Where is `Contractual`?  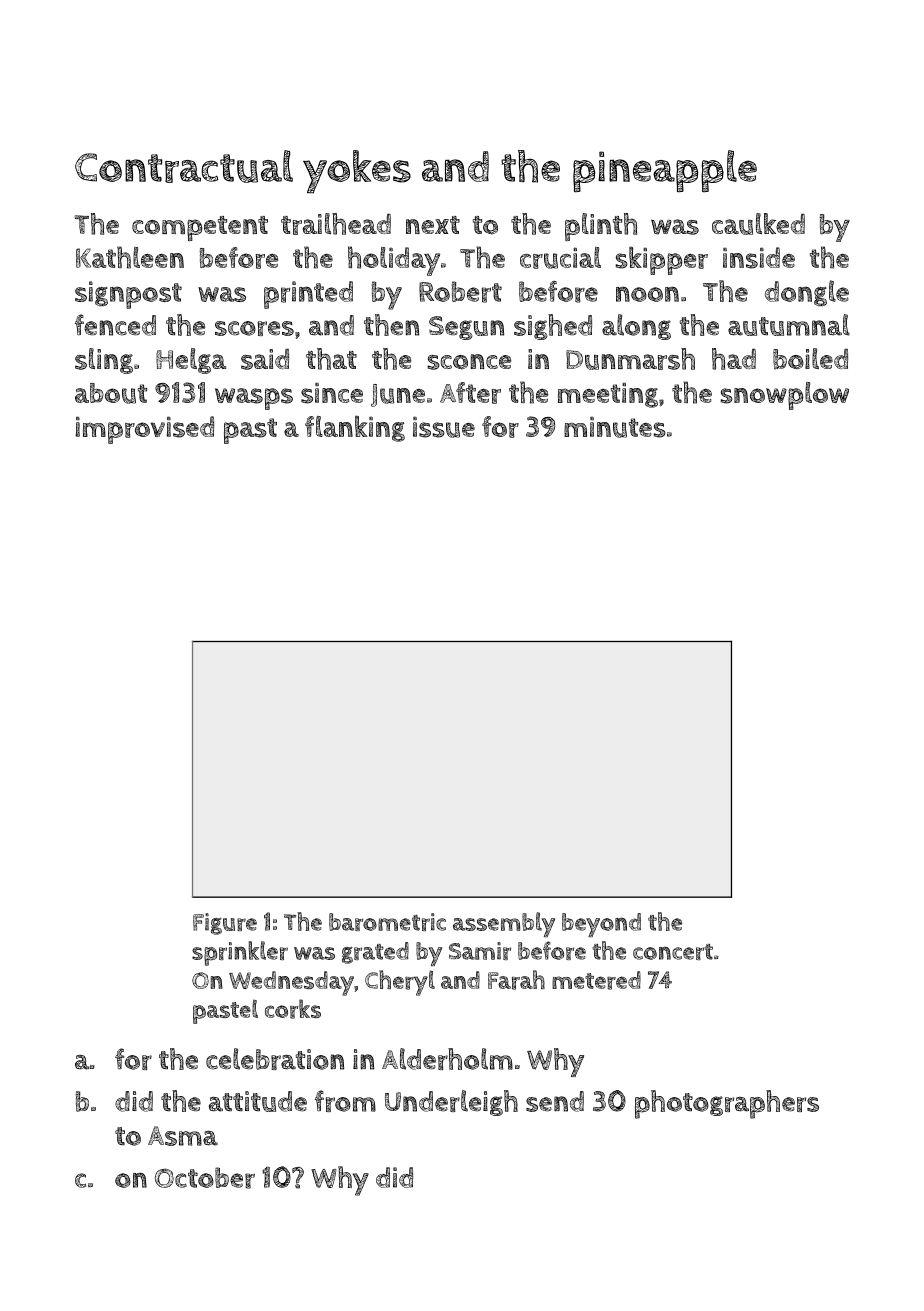 Contractual is located at coordinates (184, 166).
